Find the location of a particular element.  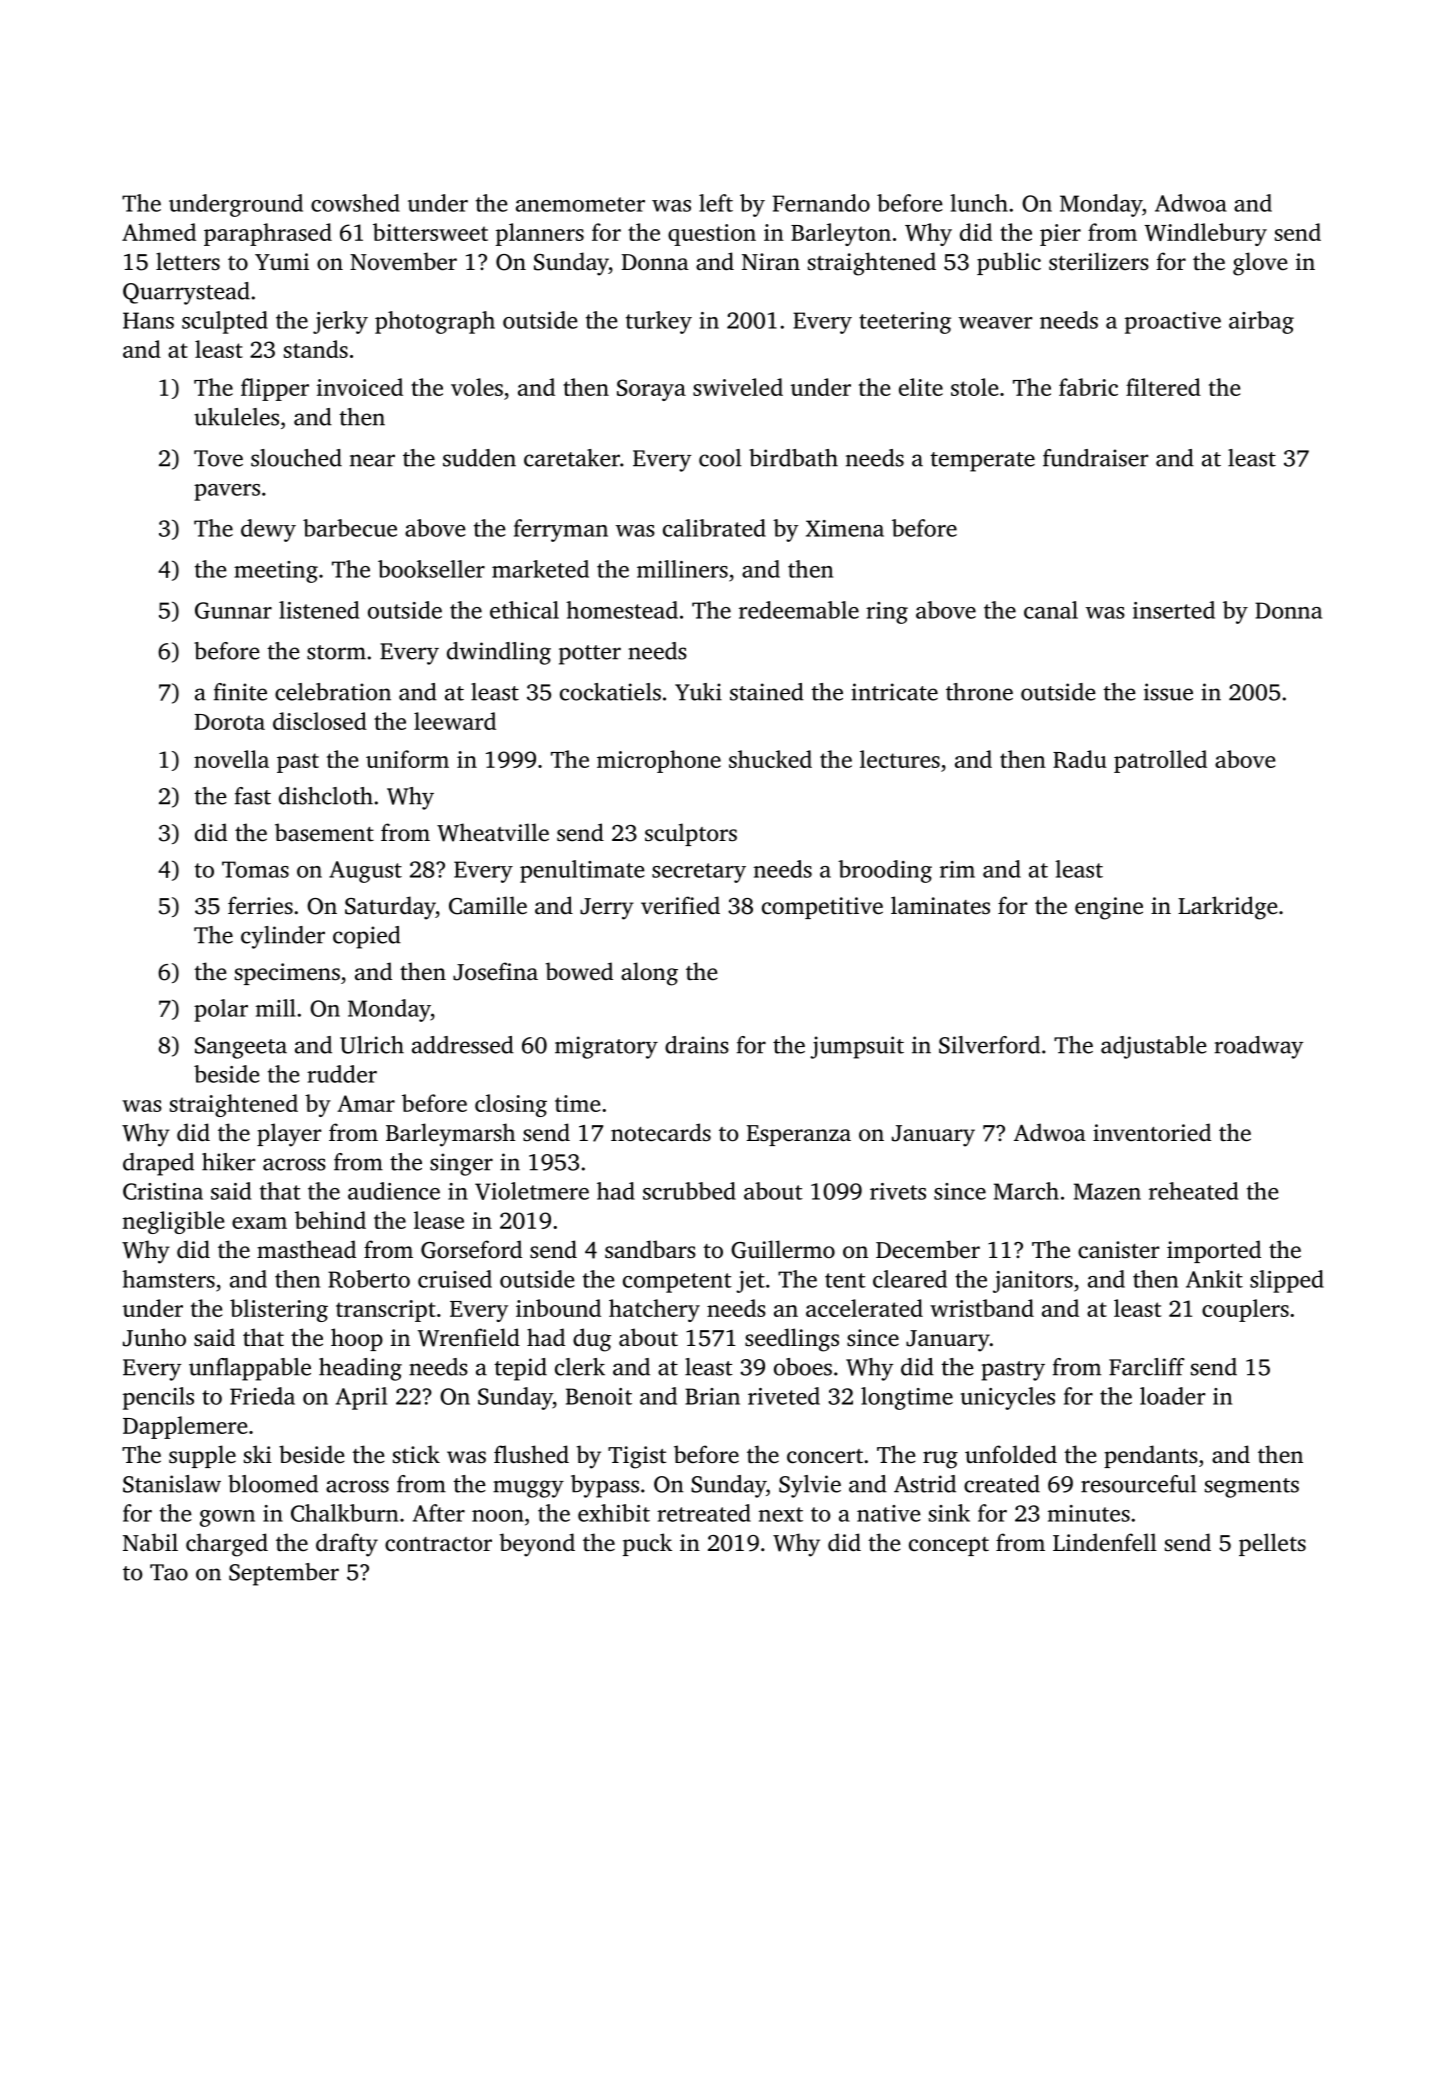

laminates is located at coordinates (940, 905).
